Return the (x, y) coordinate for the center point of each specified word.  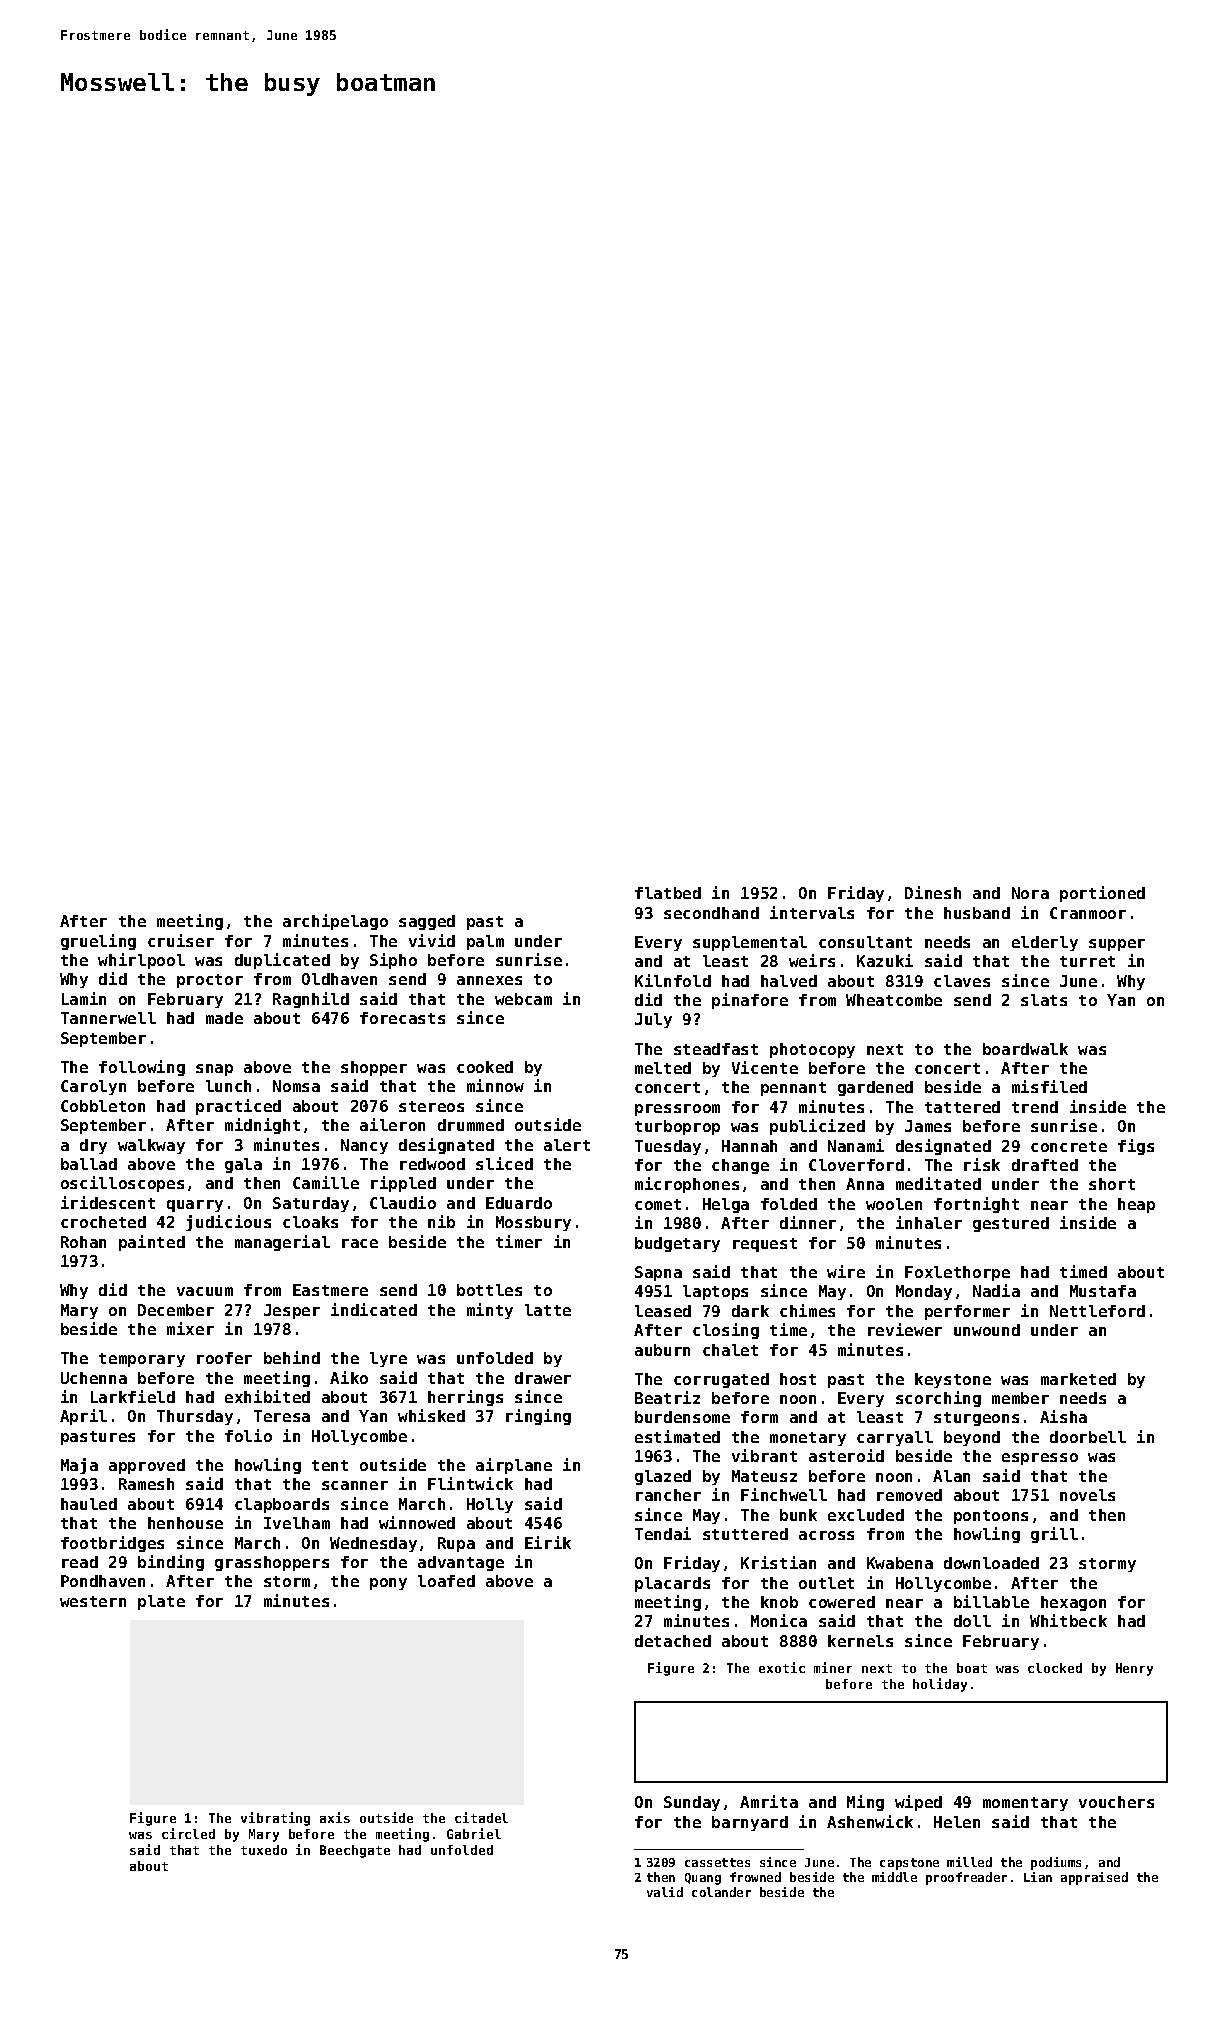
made (224, 1018)
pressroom (677, 1110)
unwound (987, 1330)
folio (248, 1435)
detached (673, 1641)
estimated (677, 1436)
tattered (962, 1107)
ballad (89, 1164)
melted (663, 1068)
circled (188, 1833)
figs (1136, 1147)
